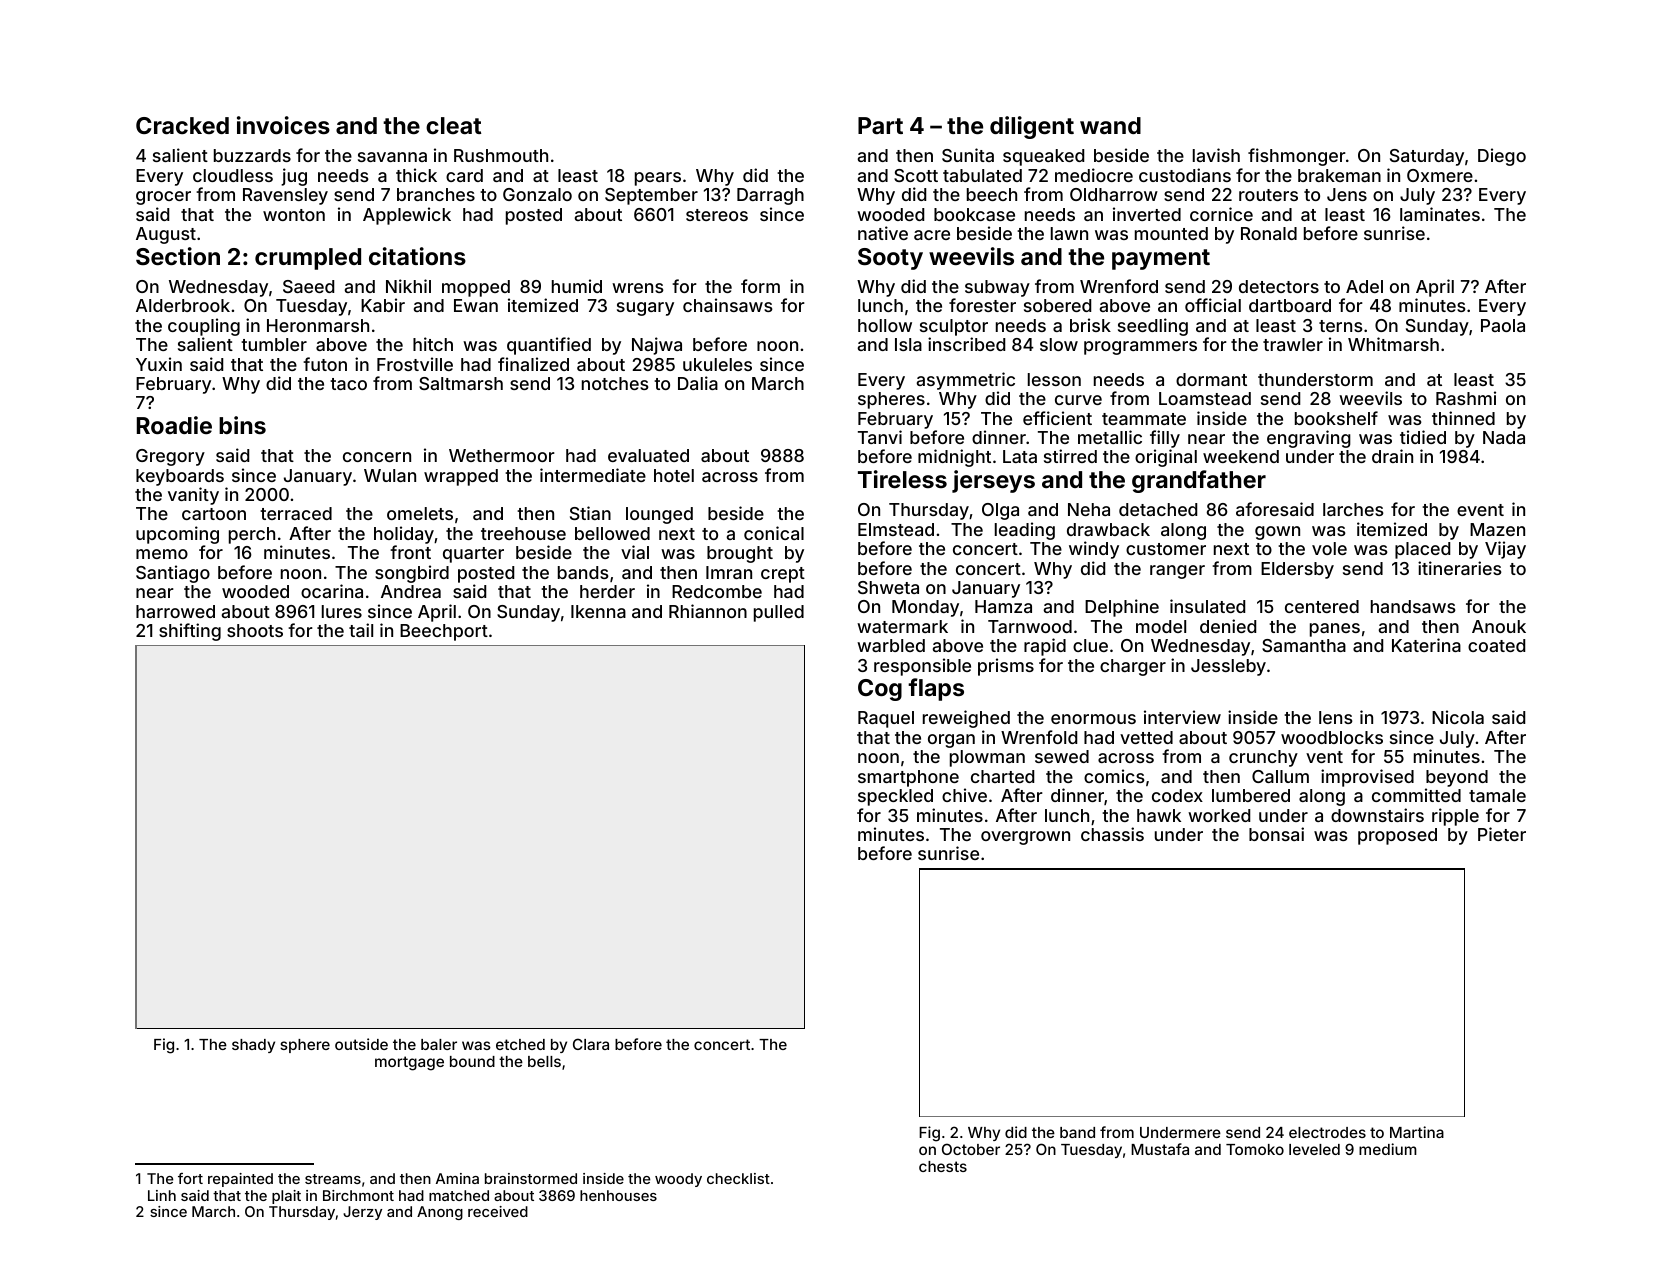  I want to click on wand, so click(1110, 125).
